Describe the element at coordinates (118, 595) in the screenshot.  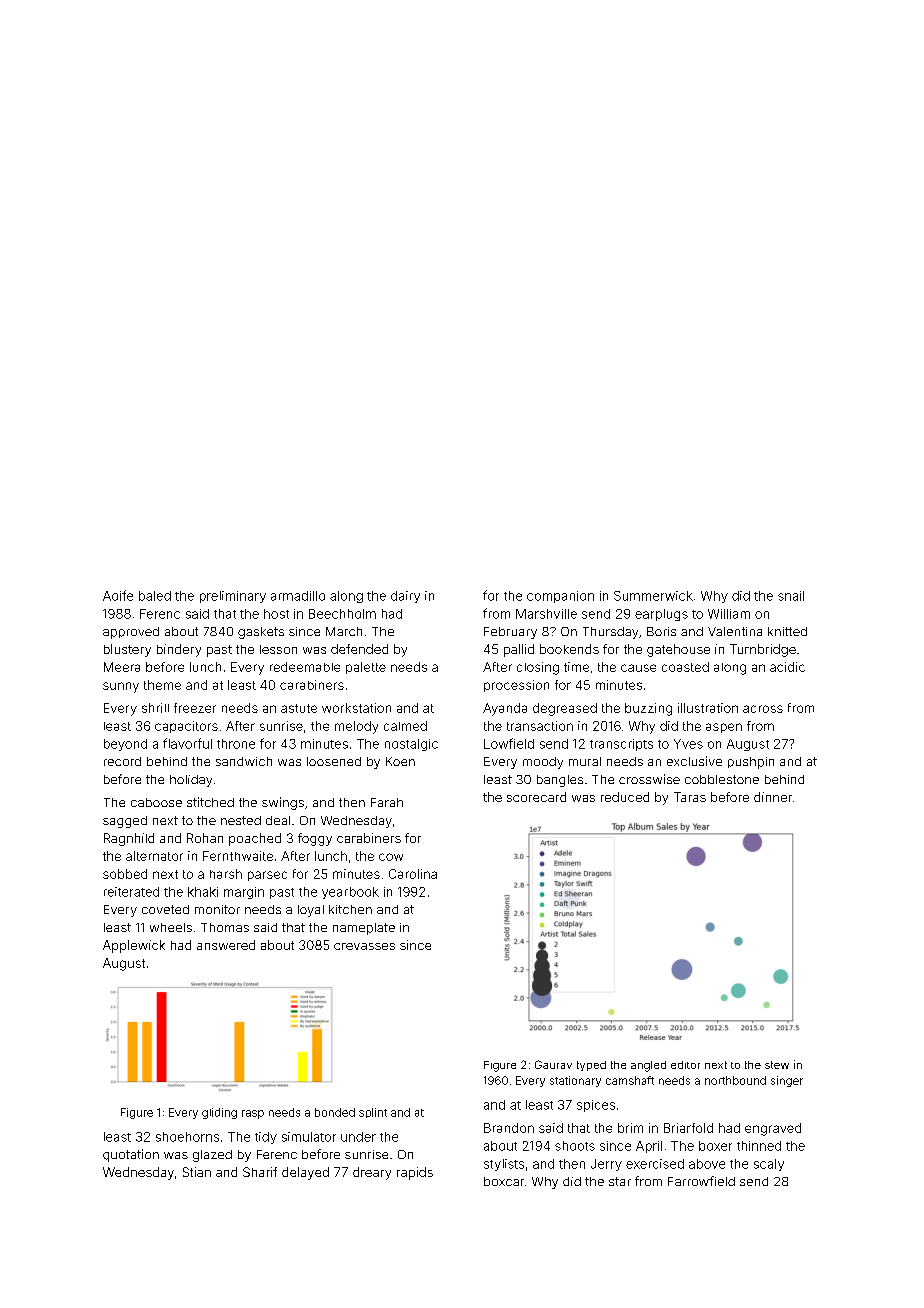
I see `Aoife` at that location.
